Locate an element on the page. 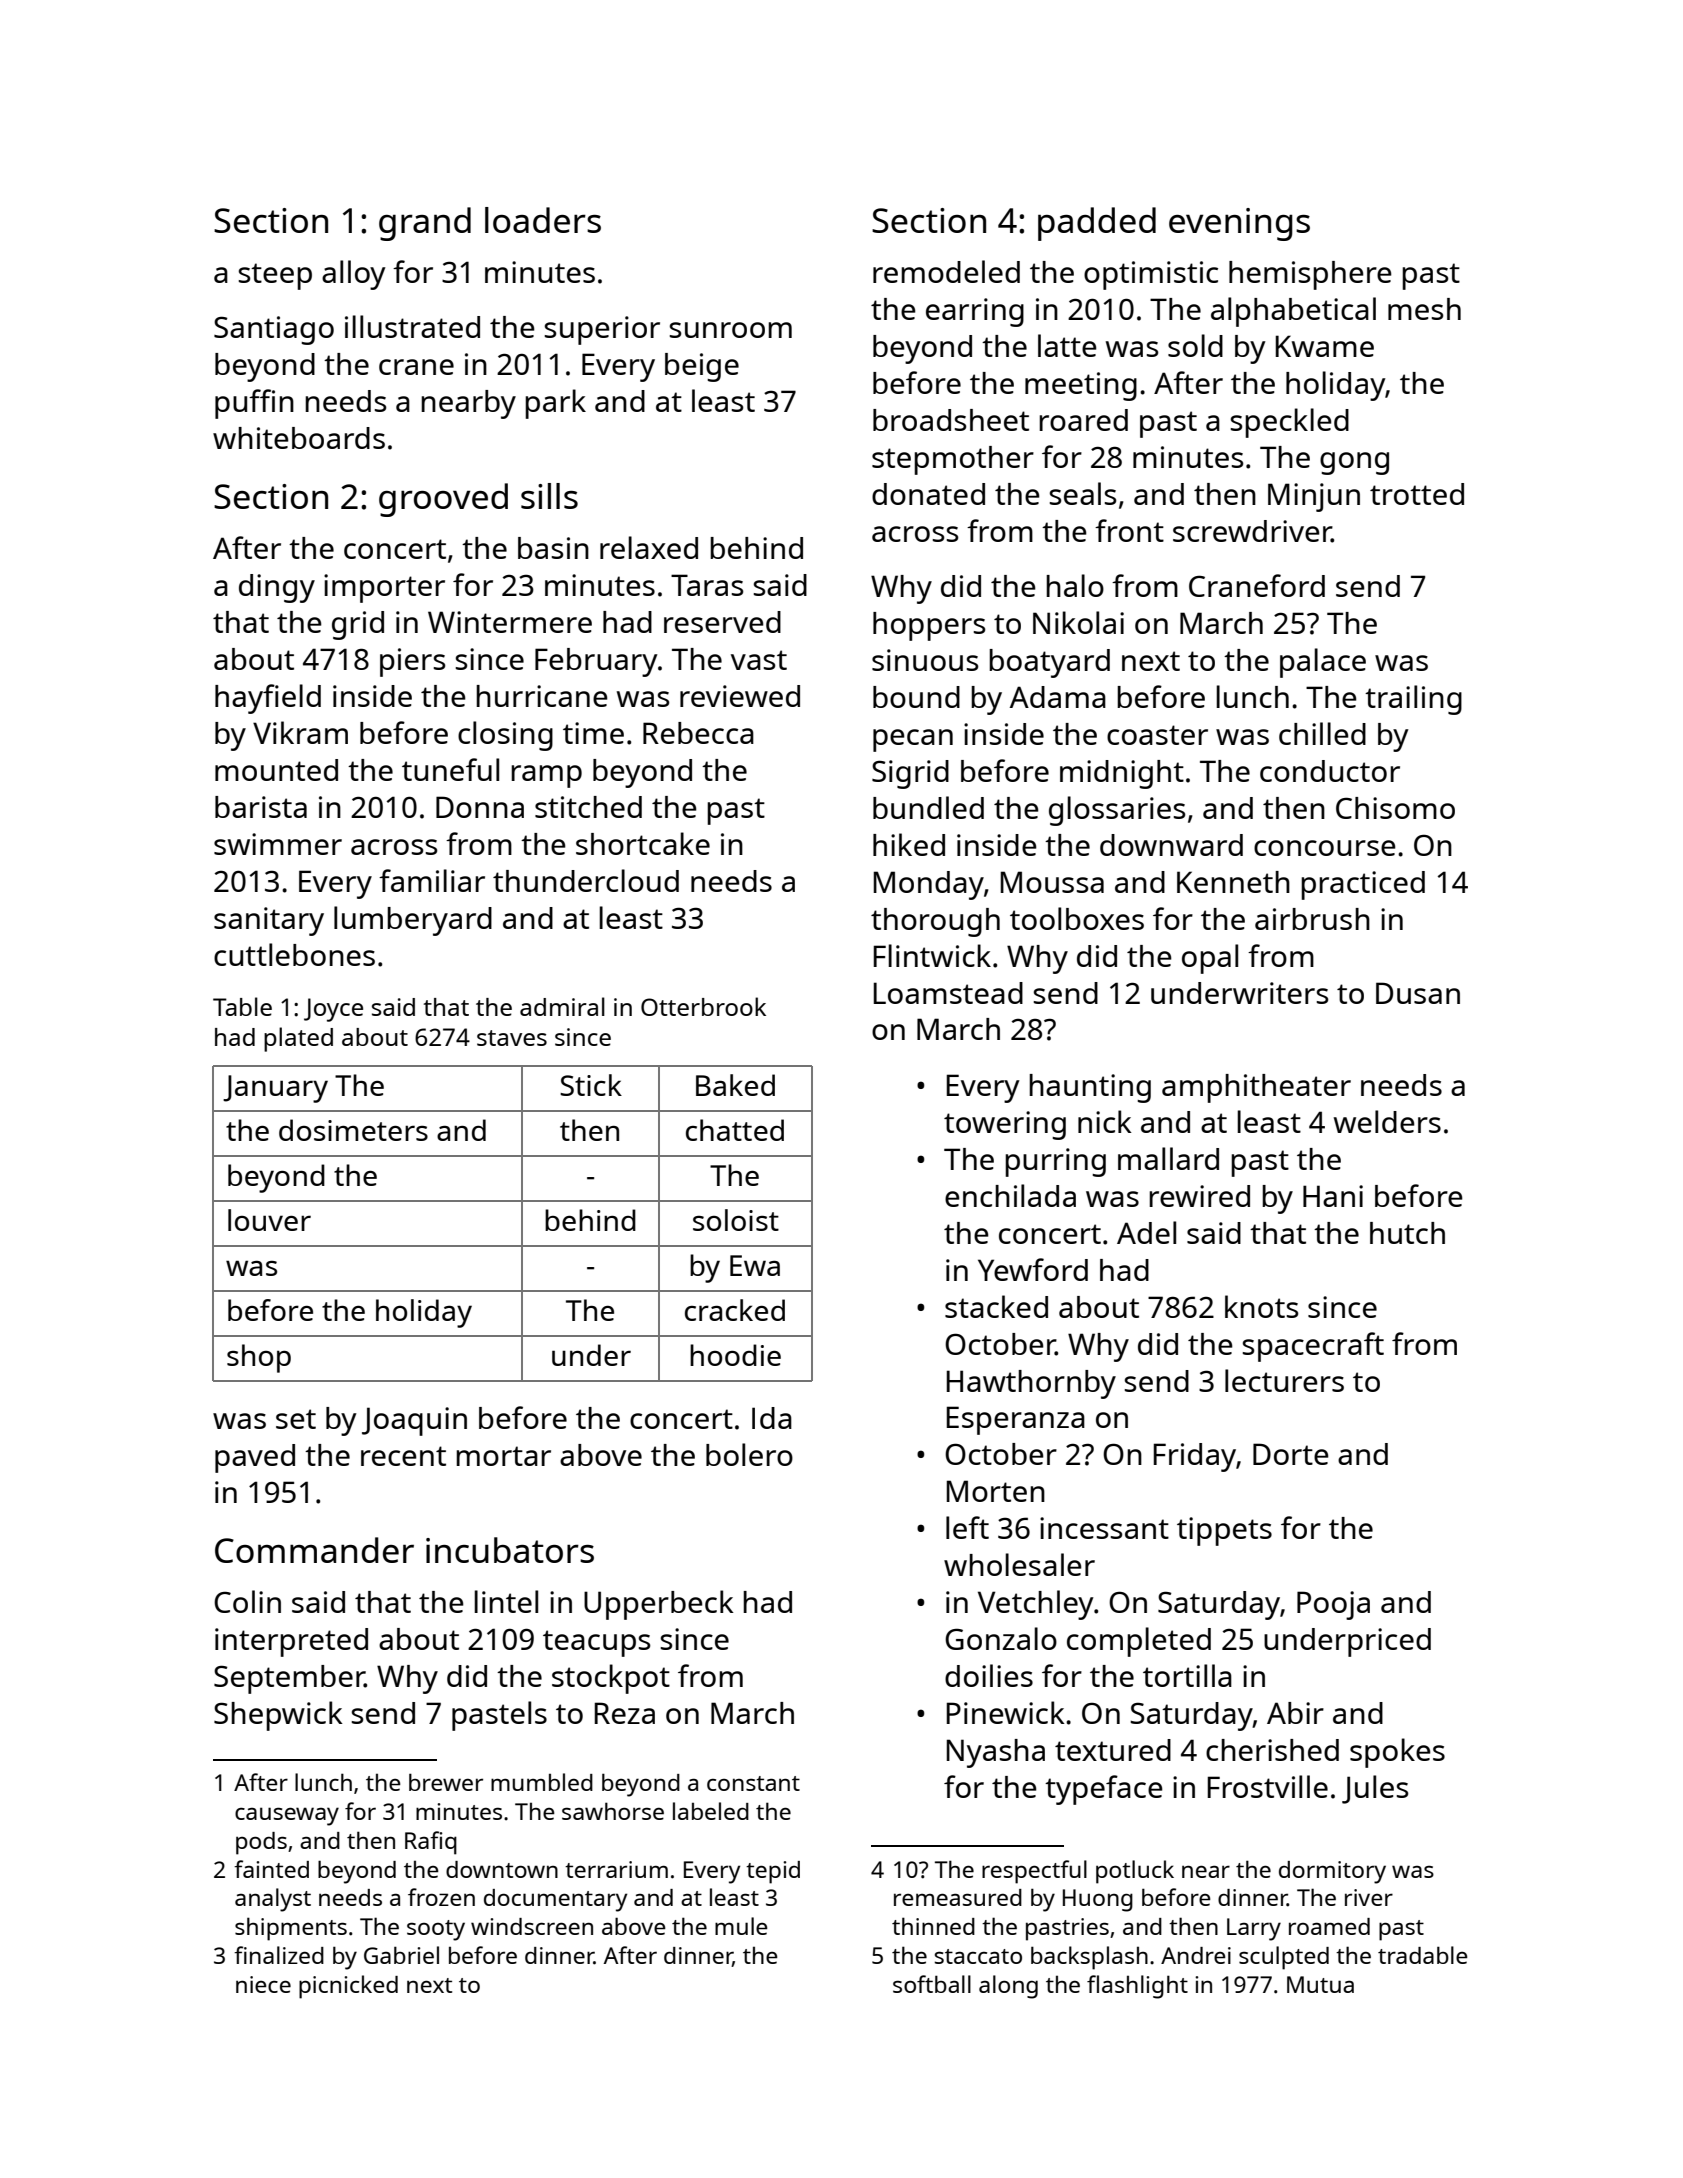 The image size is (1683, 2178). grand is located at coordinates (425, 224).
